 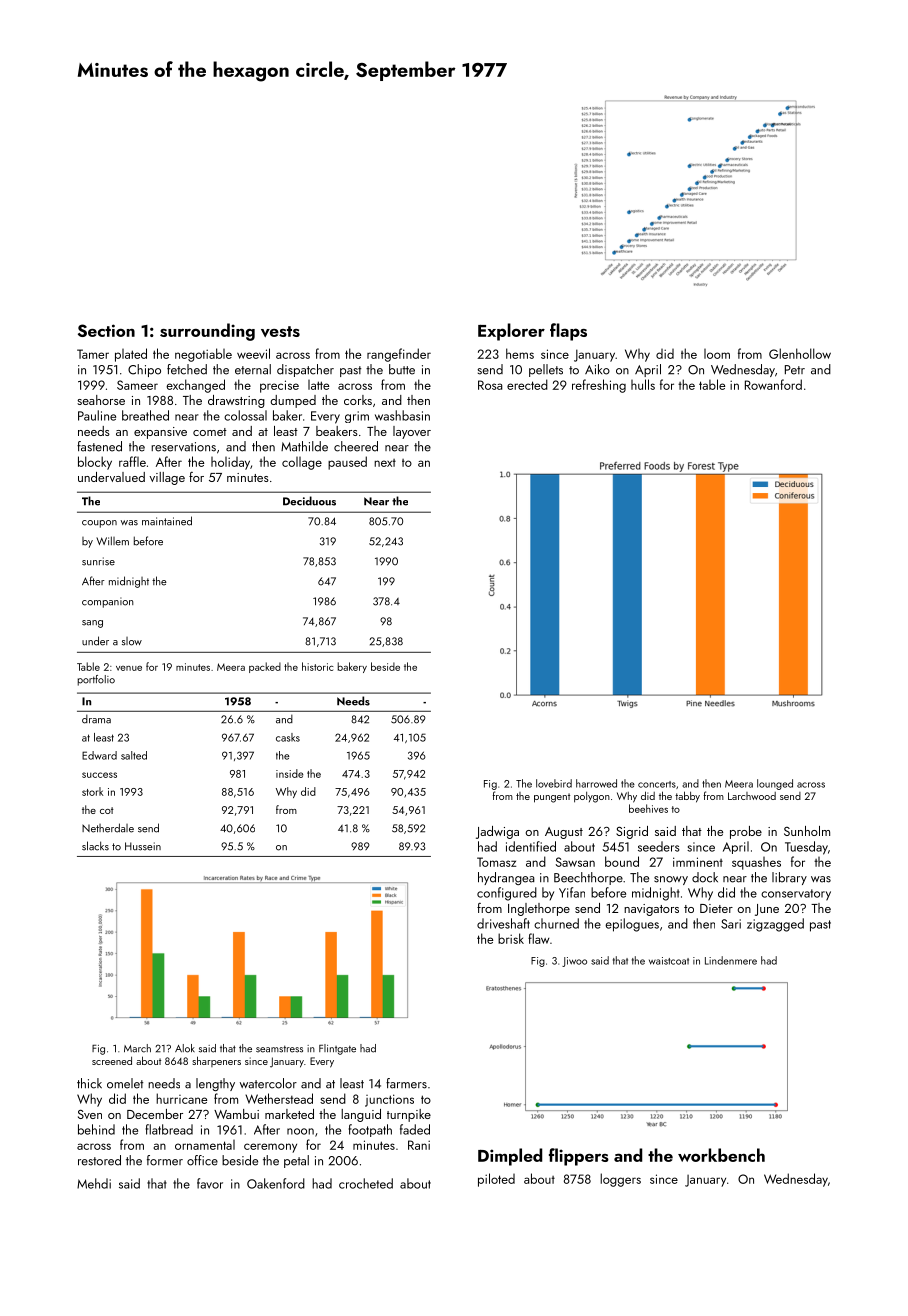 What do you see at coordinates (280, 331) in the page?
I see `vests` at bounding box center [280, 331].
